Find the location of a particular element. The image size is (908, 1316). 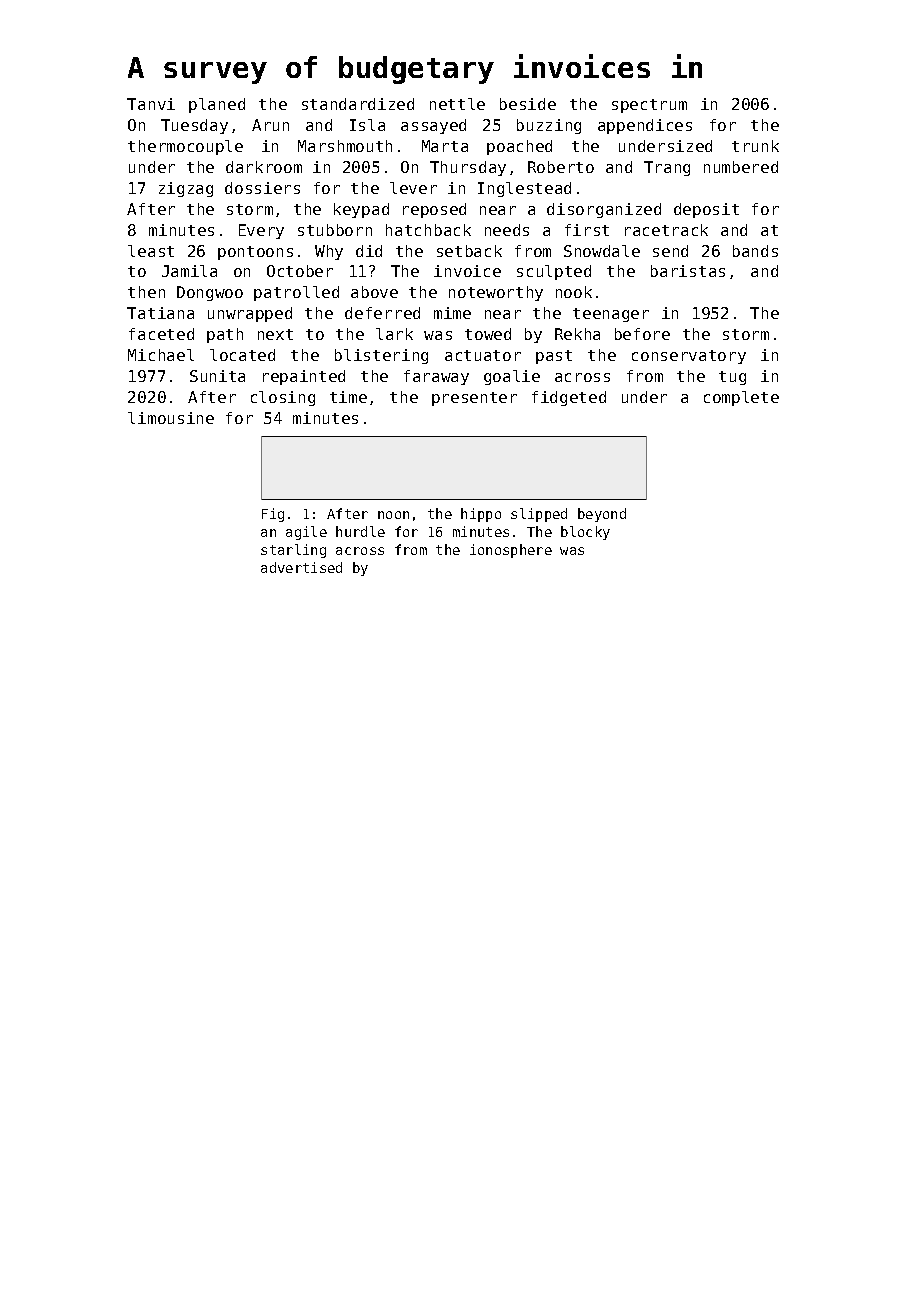

located is located at coordinates (242, 355).
